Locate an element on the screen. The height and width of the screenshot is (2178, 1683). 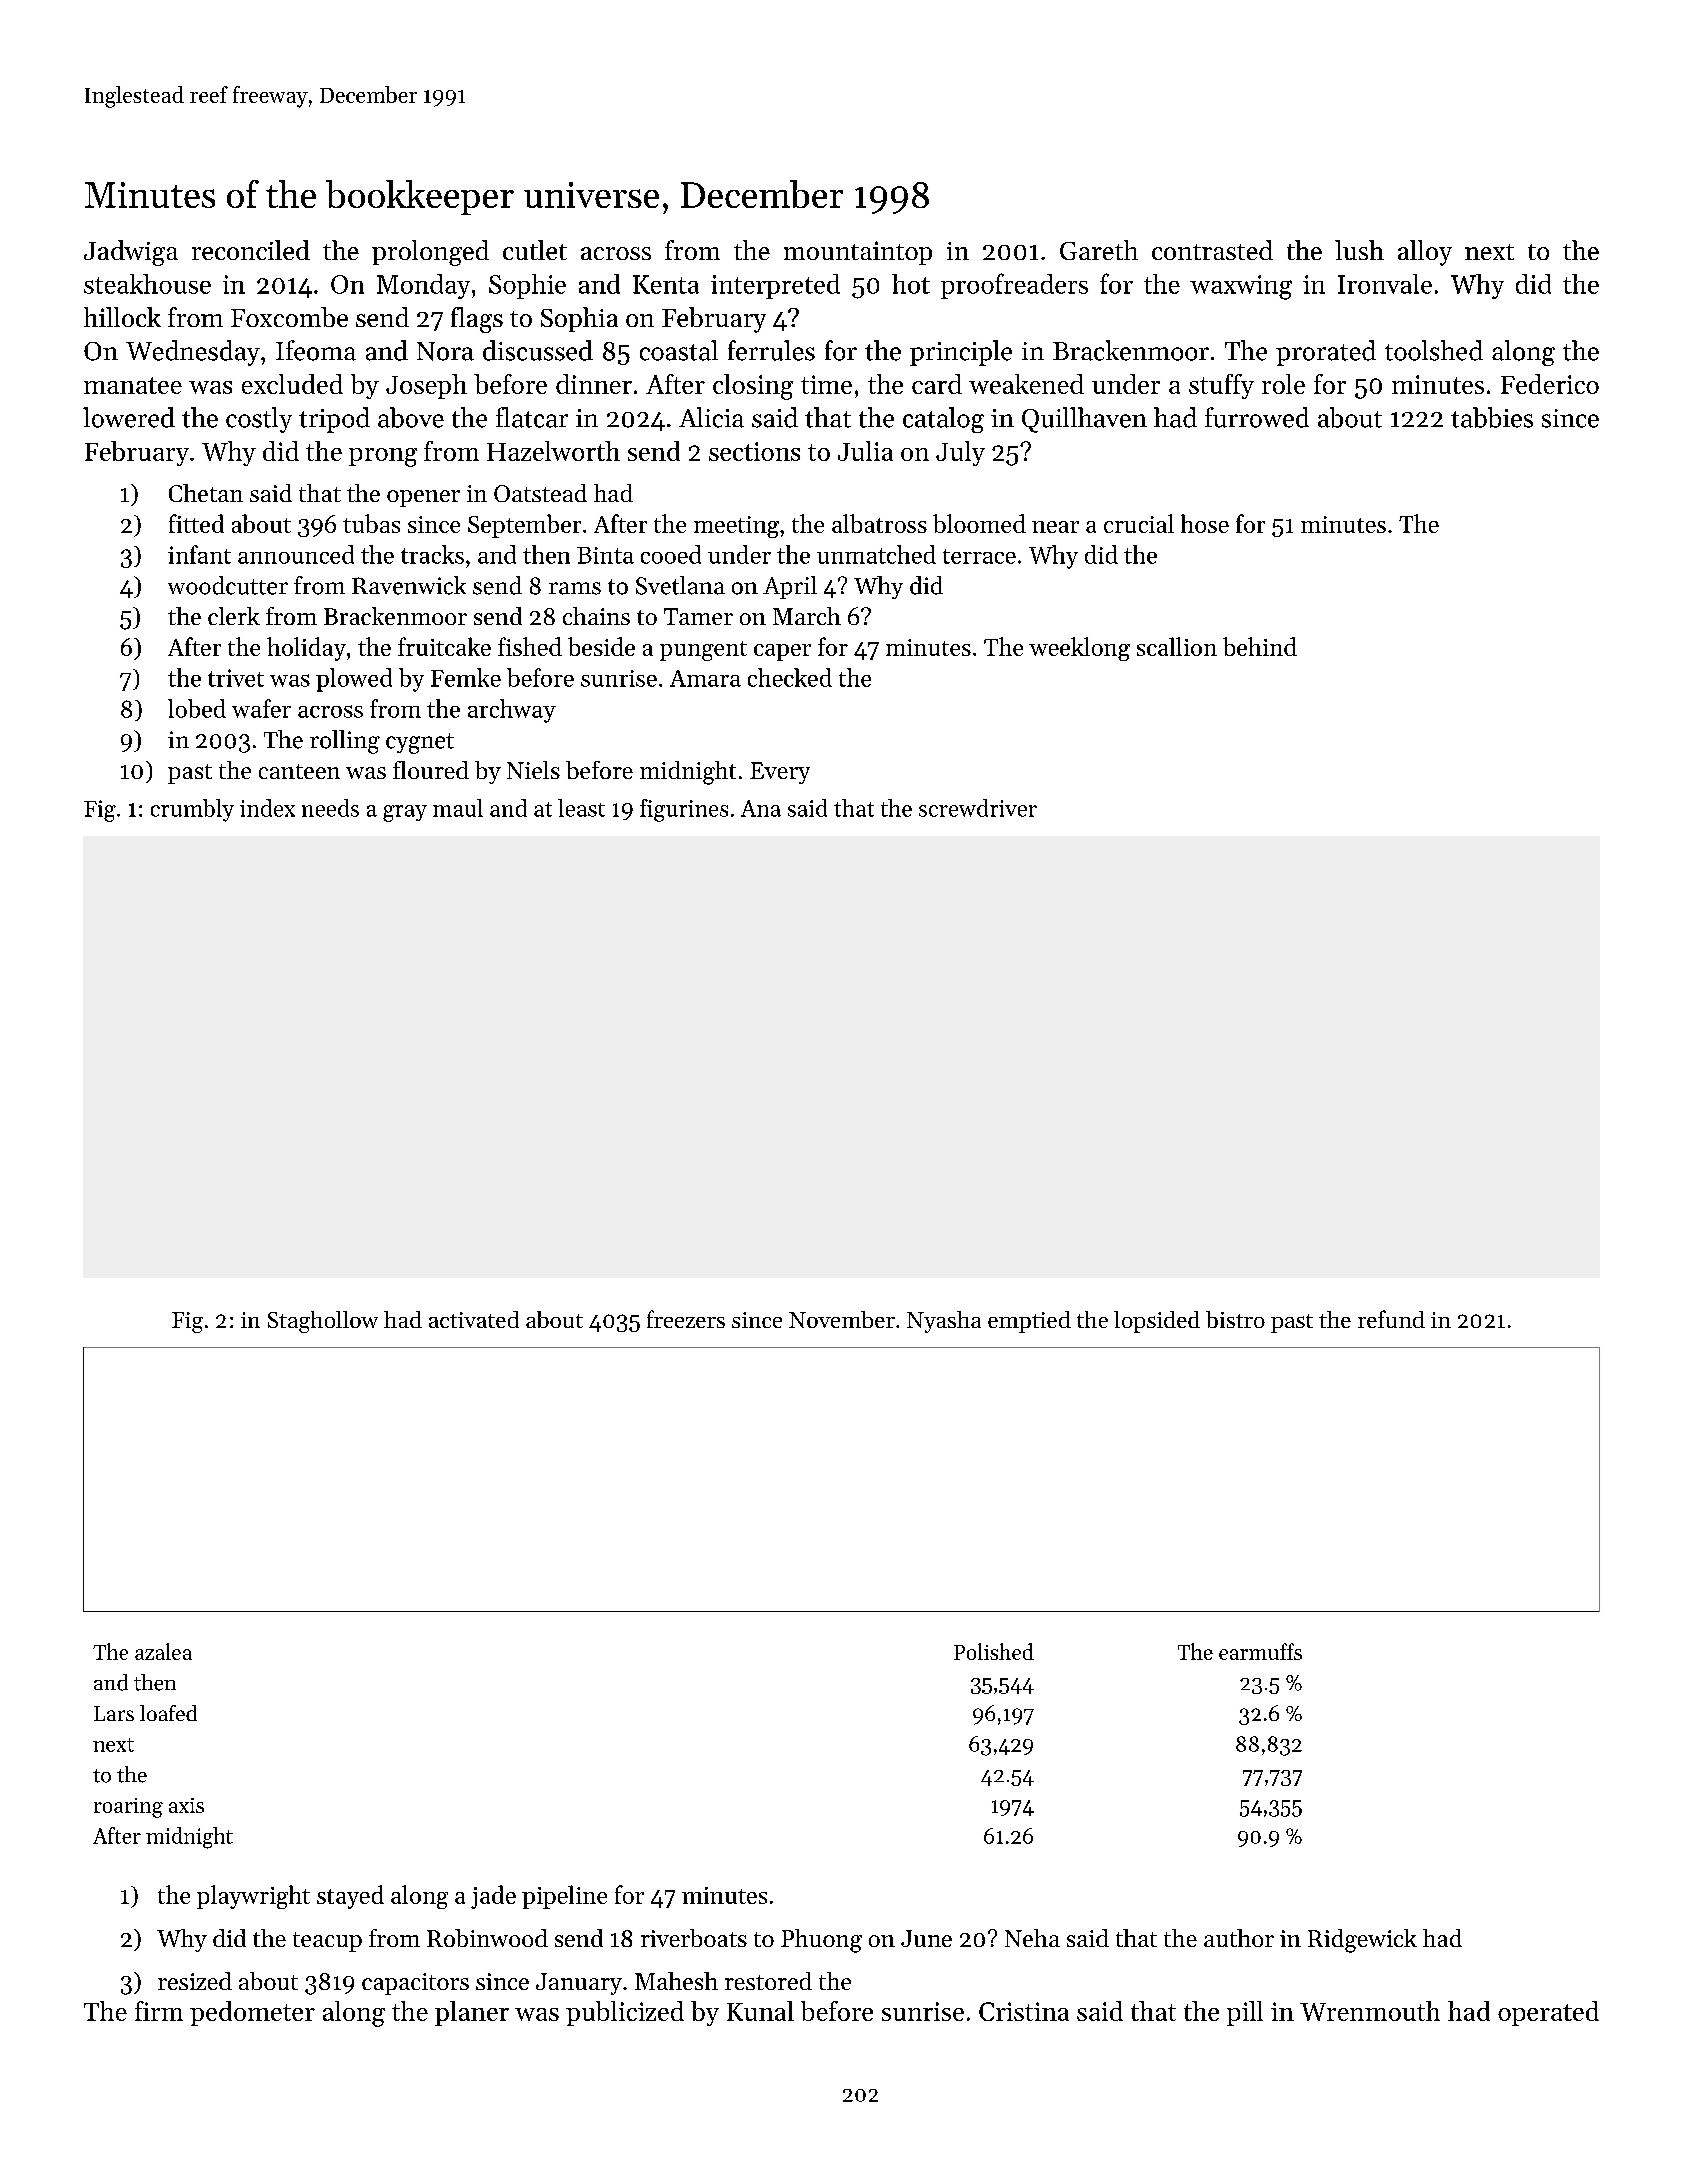
costly is located at coordinates (259, 420).
